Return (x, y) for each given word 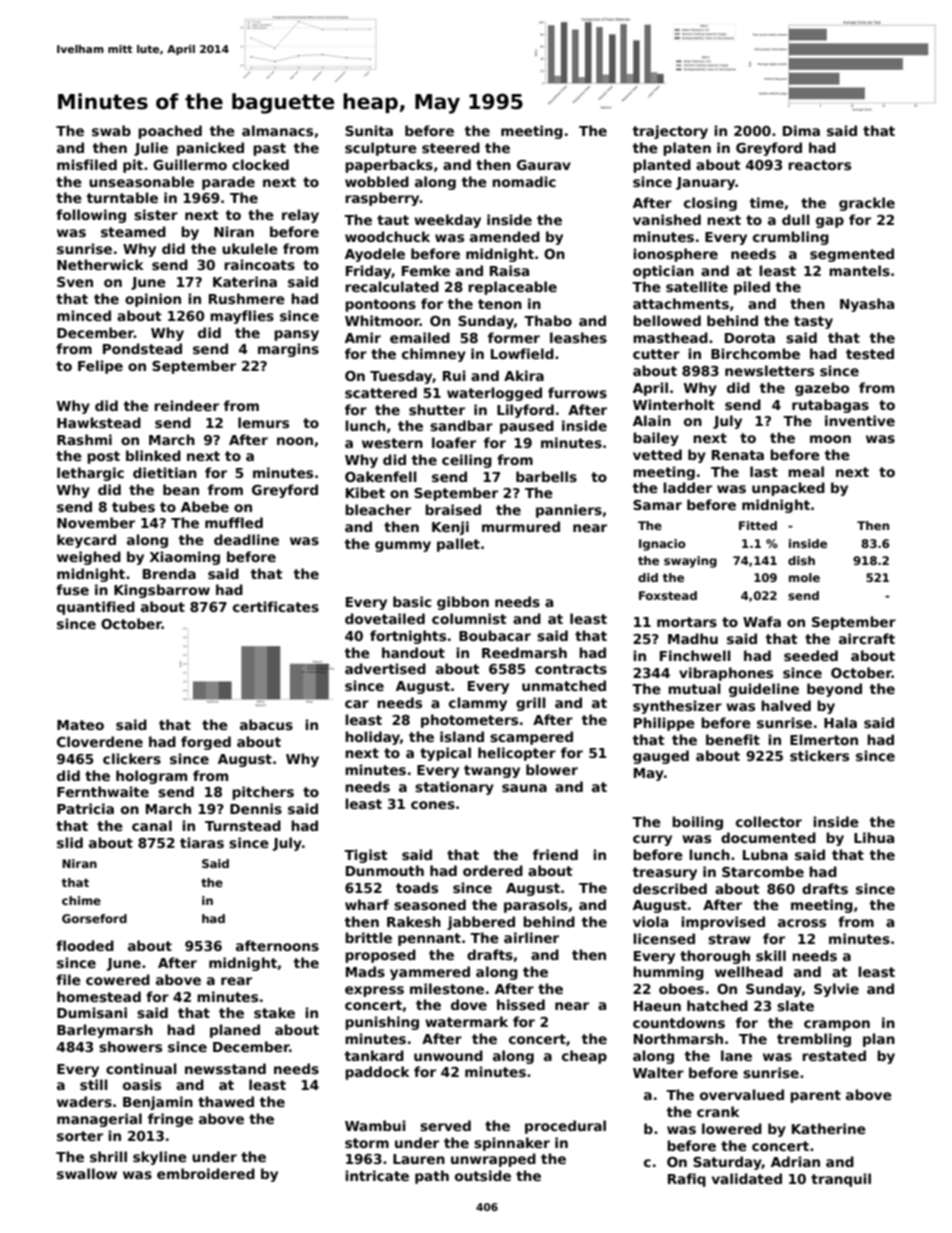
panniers (569, 511)
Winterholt (674, 404)
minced (84, 315)
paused (527, 427)
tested (870, 353)
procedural (565, 1127)
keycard (86, 541)
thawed (226, 1101)
